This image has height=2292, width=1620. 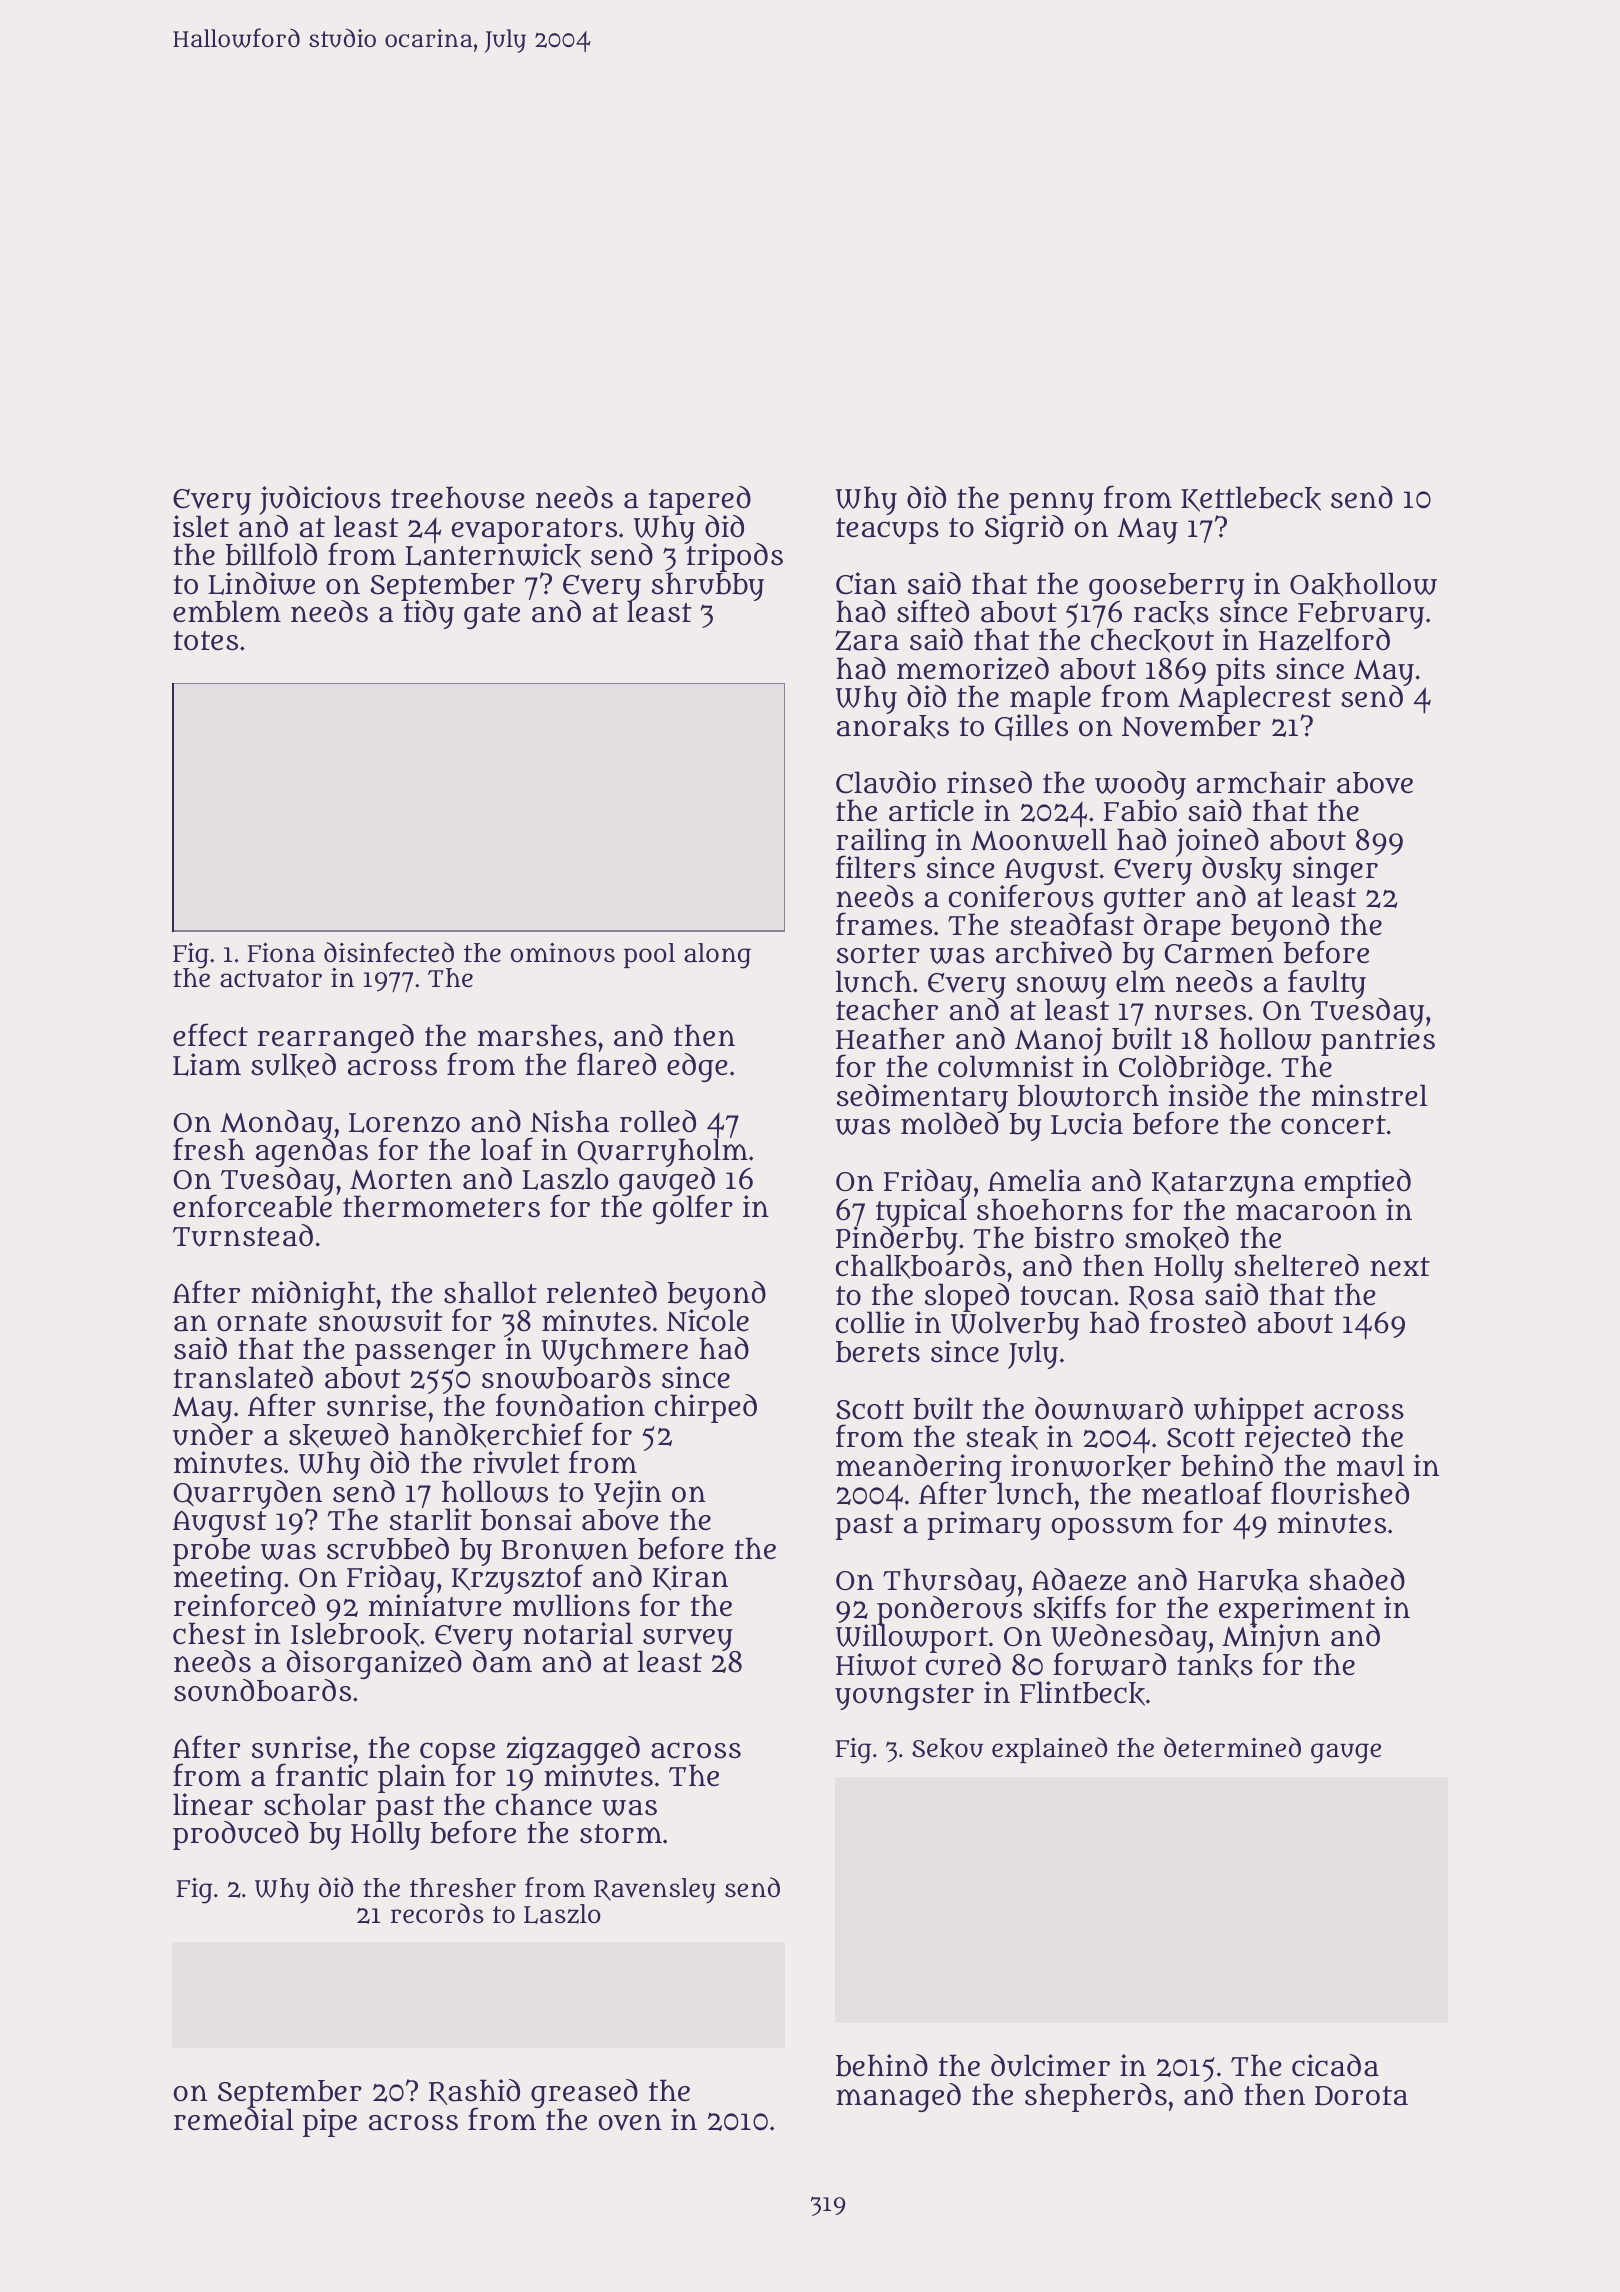 I want to click on meandering, so click(x=919, y=1468).
